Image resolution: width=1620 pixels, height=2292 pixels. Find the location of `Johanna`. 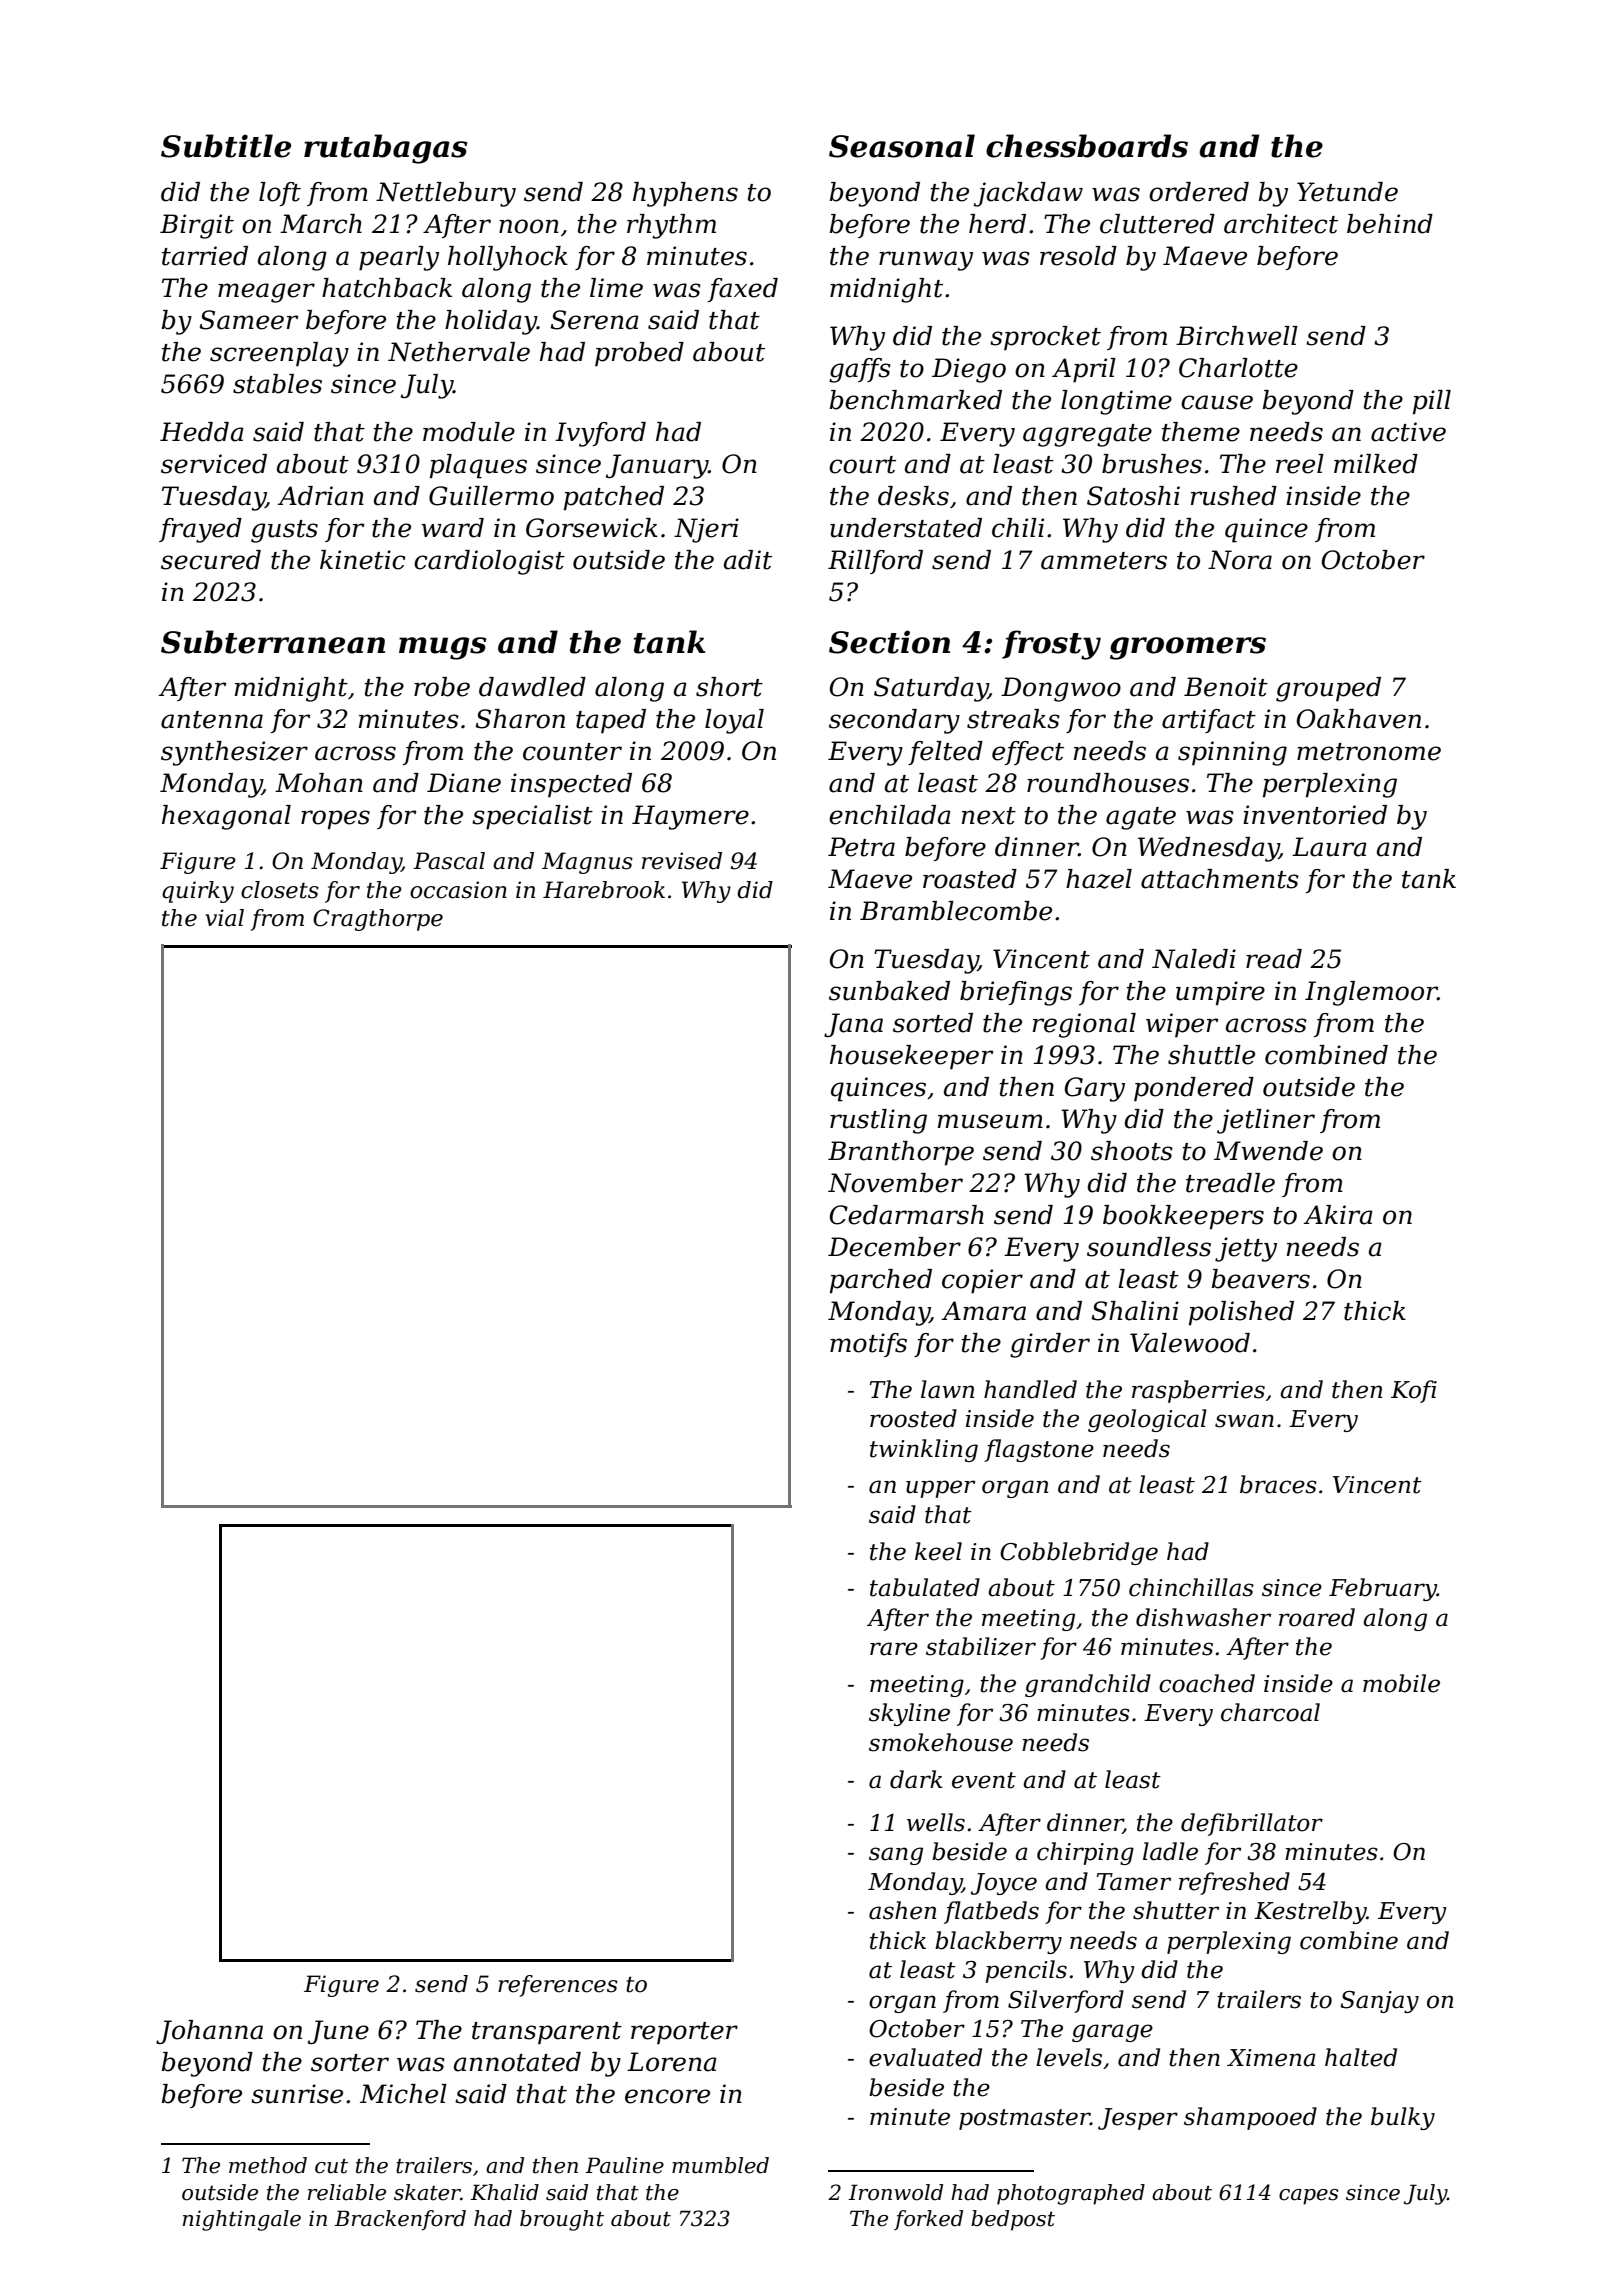

Johanna is located at coordinates (209, 2032).
